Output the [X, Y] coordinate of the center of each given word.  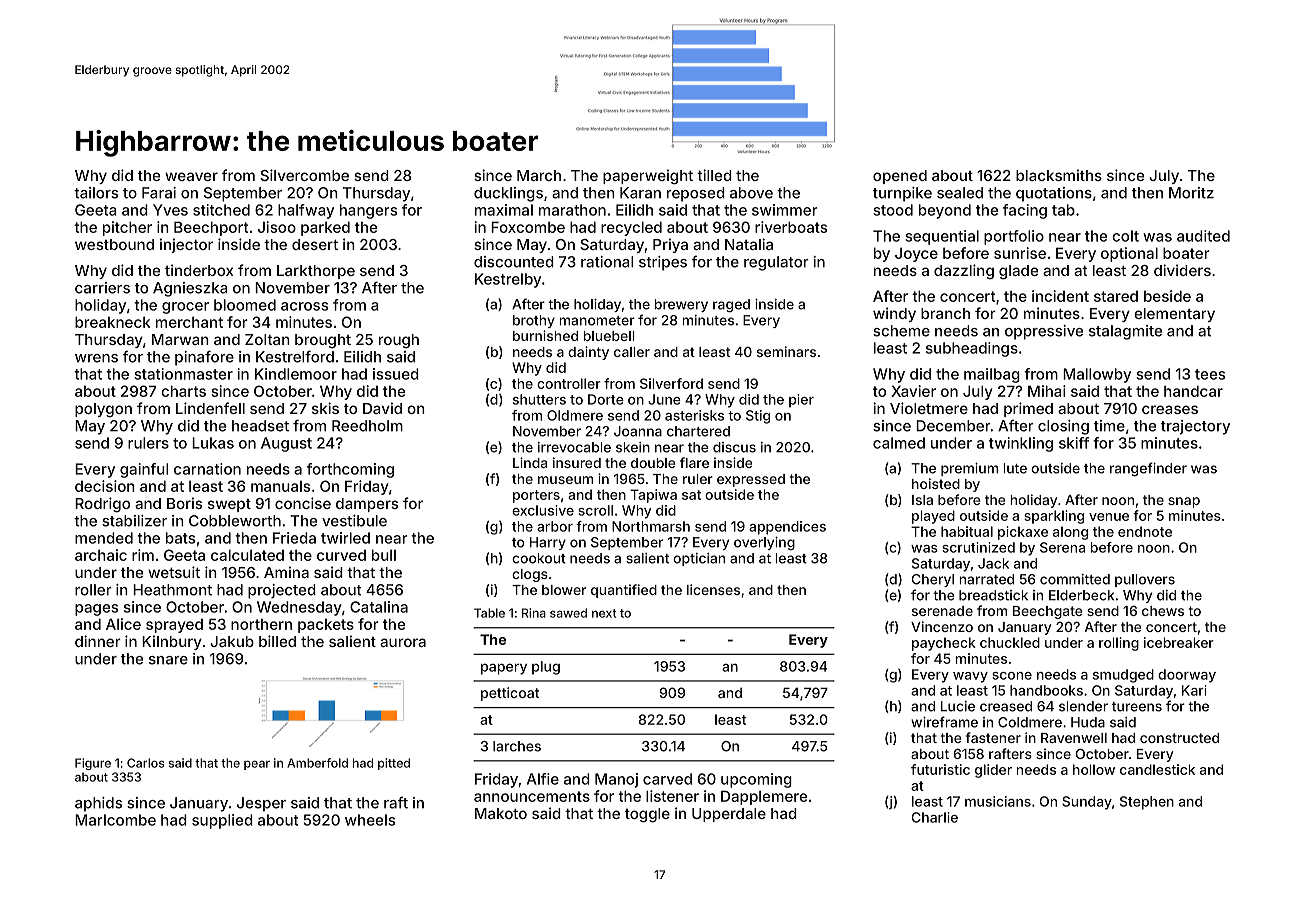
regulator [776, 263]
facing [1025, 211]
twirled [345, 538]
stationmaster [183, 374]
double [653, 463]
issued [396, 374]
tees [1210, 374]
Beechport [211, 228]
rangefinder [1148, 469]
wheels [370, 820]
